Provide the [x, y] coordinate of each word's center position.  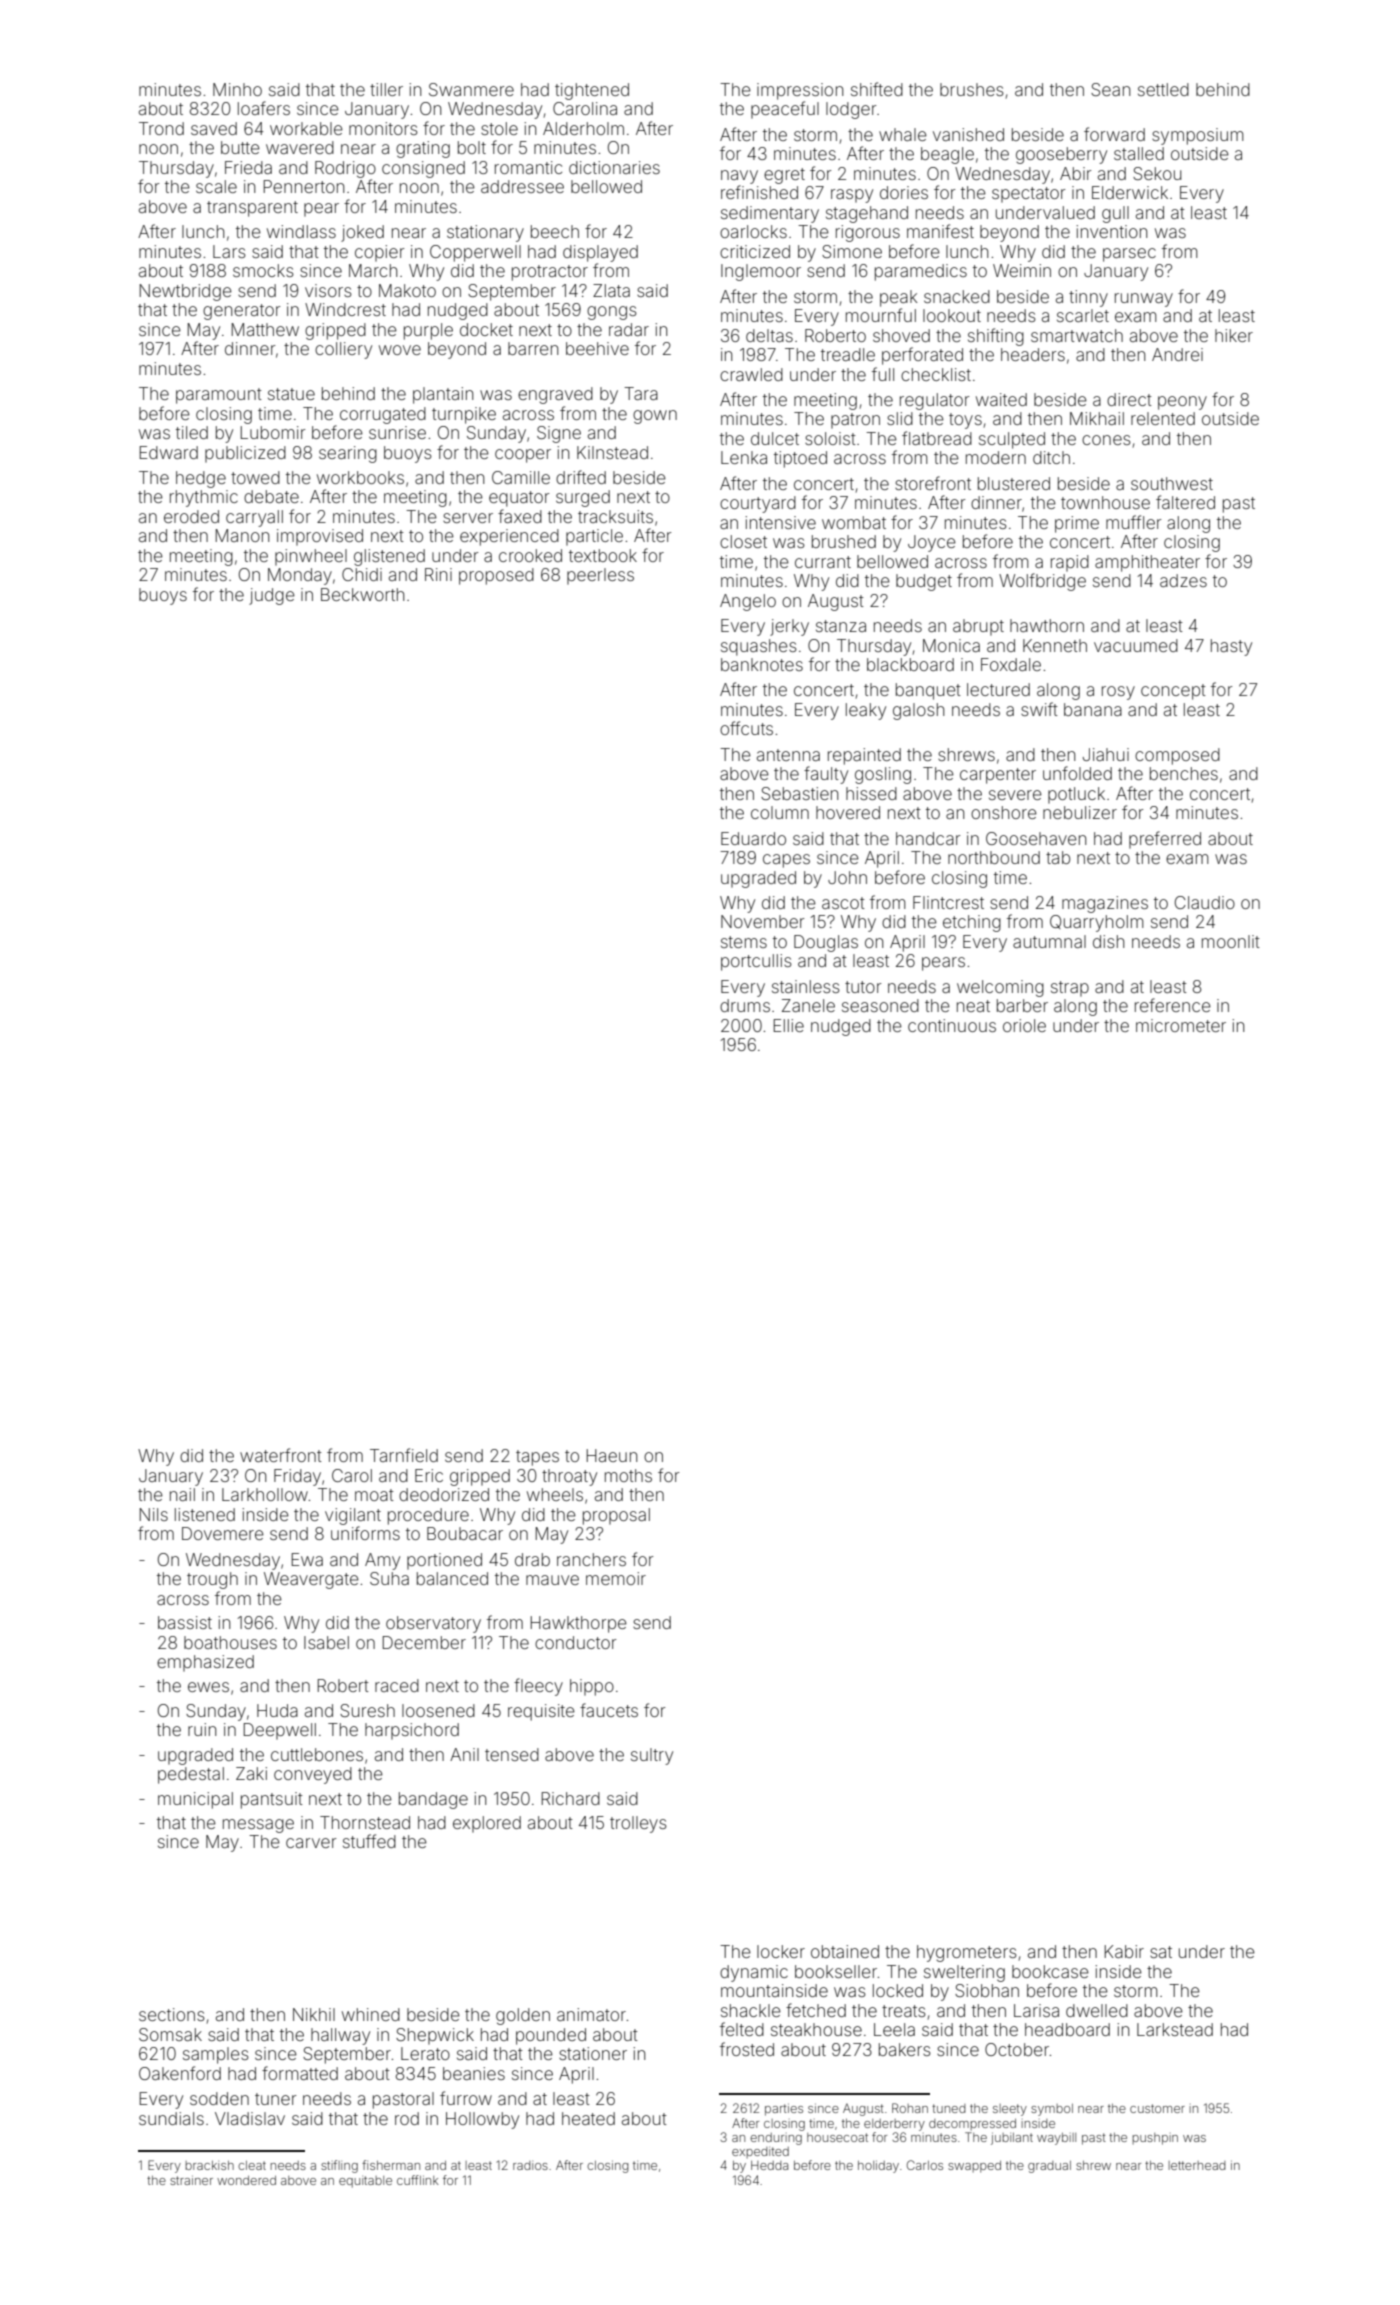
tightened [592, 91]
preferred [1165, 840]
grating [423, 149]
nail [182, 1494]
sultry [652, 1756]
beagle [947, 155]
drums [745, 1005]
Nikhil [314, 2014]
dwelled [1097, 2010]
